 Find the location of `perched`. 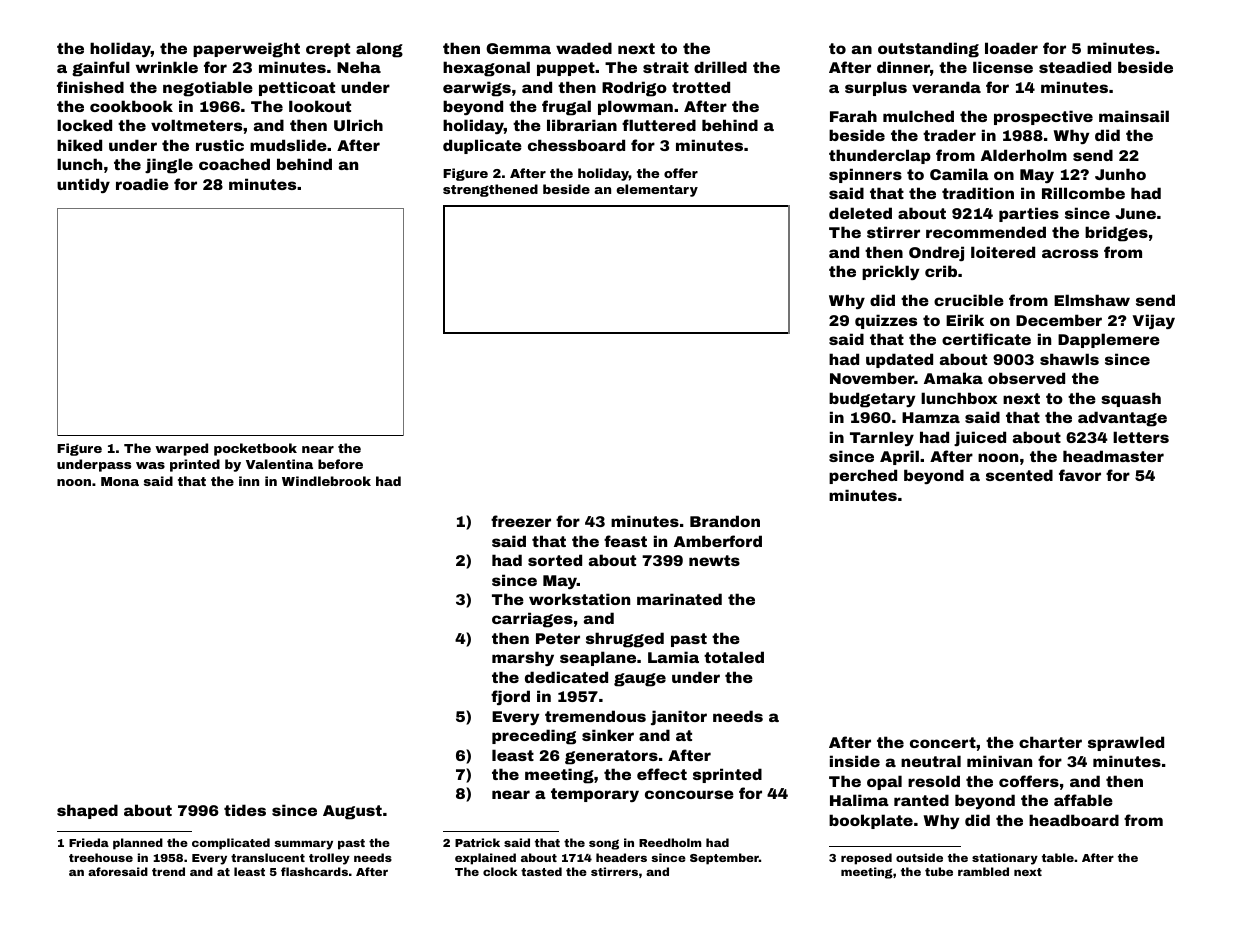

perched is located at coordinates (863, 476).
